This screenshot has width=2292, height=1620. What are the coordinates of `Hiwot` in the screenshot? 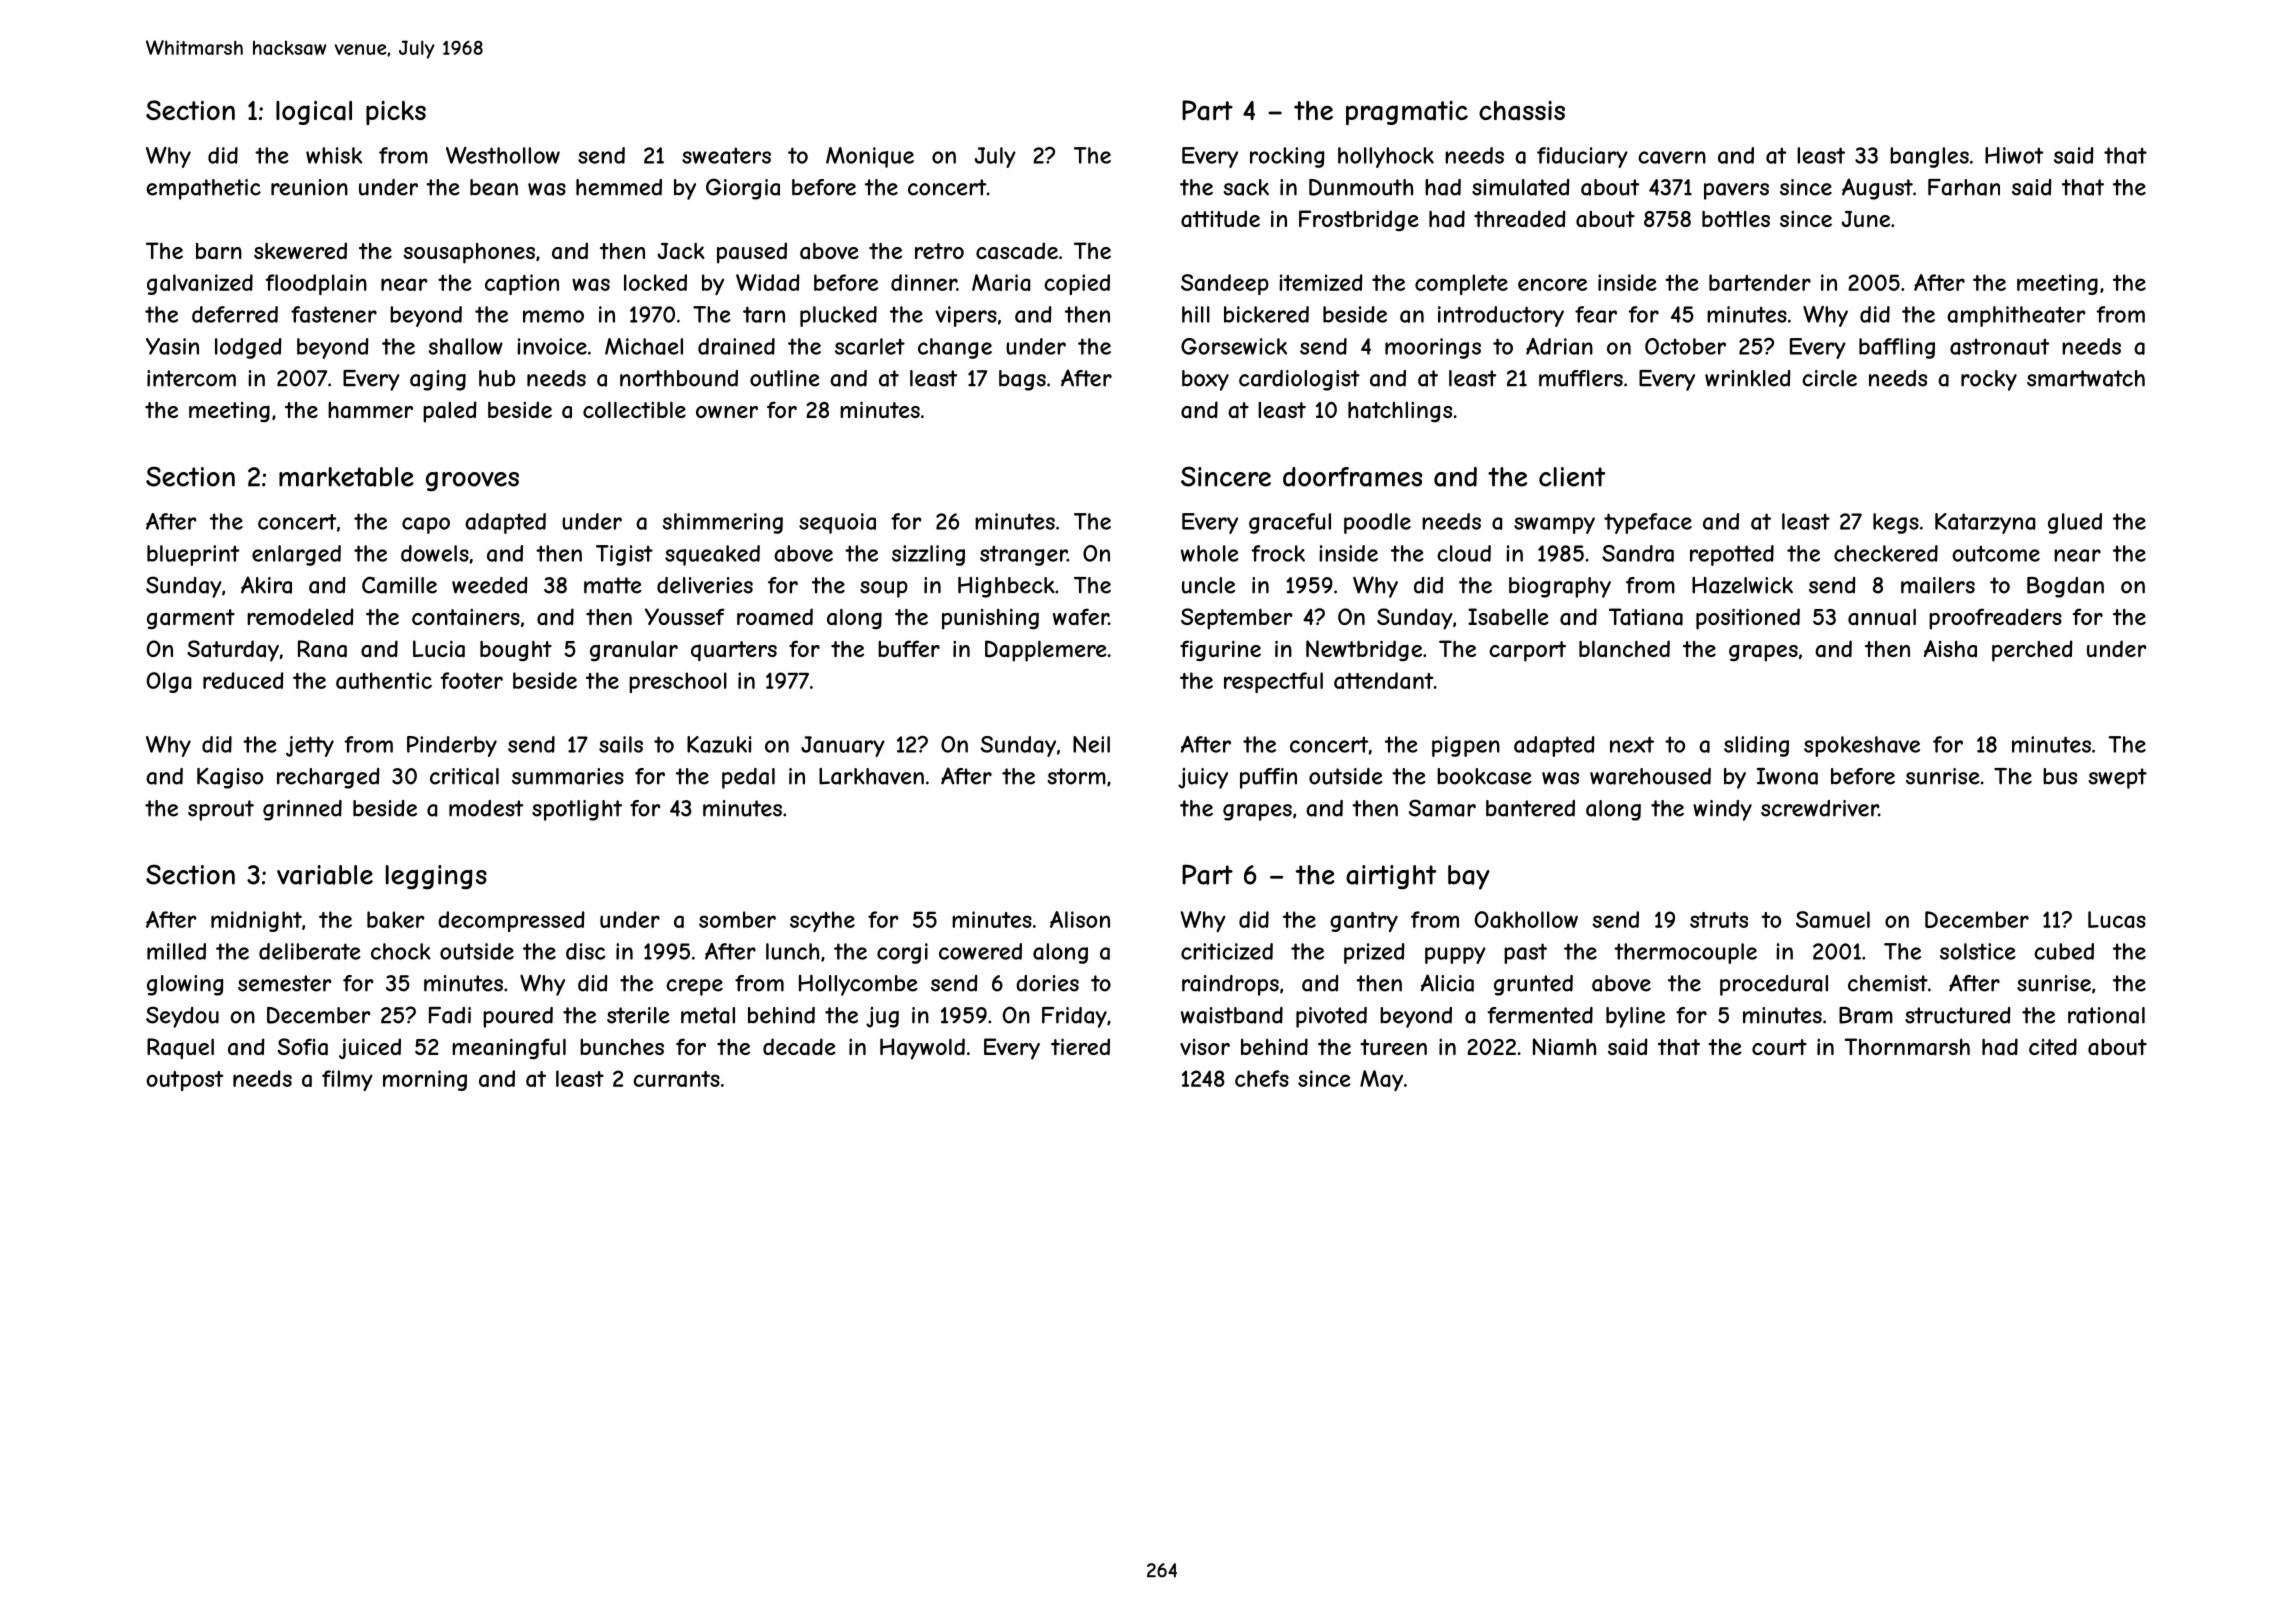 It's located at (2014, 155).
